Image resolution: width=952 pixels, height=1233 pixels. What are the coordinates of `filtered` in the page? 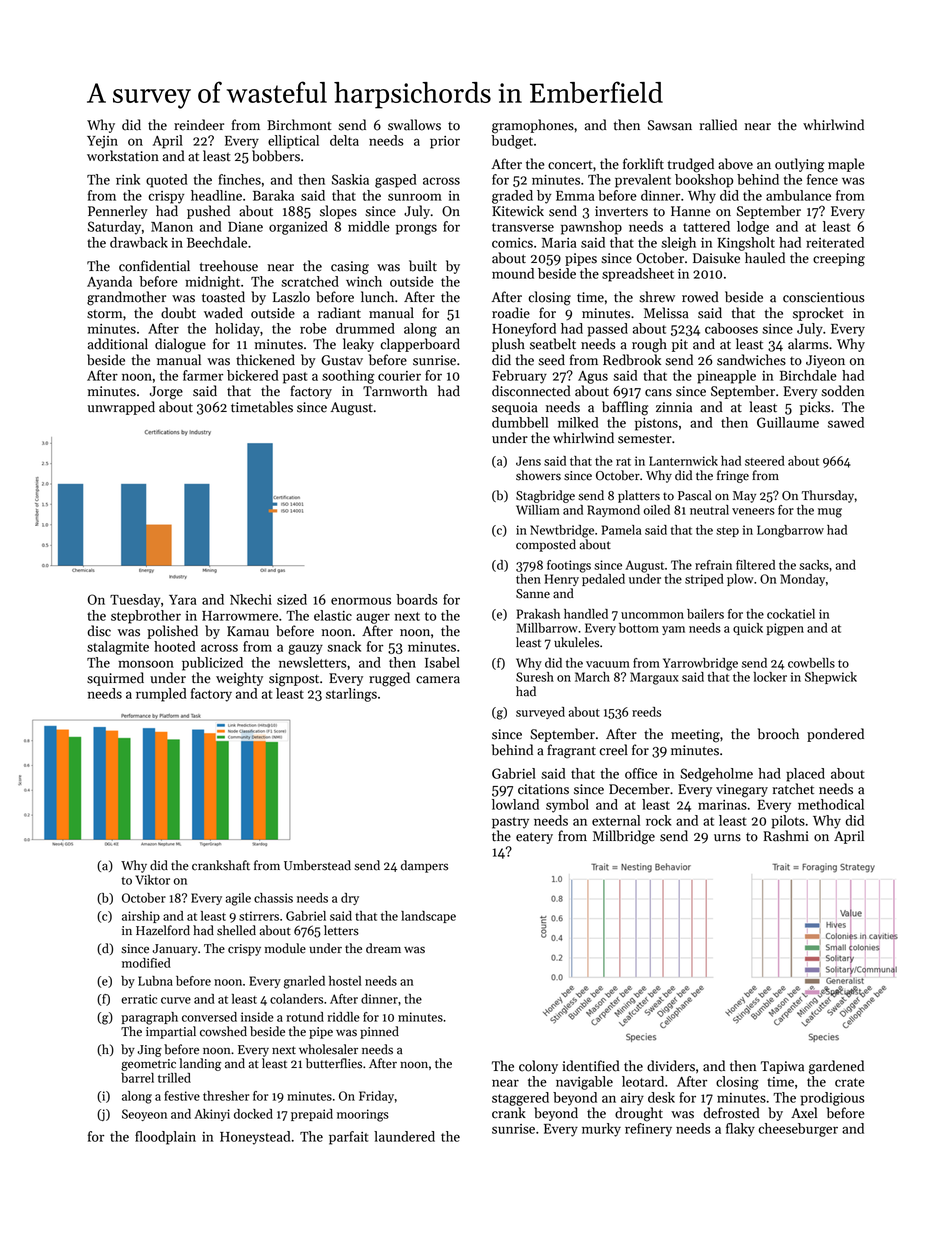 It's located at (755, 565).
